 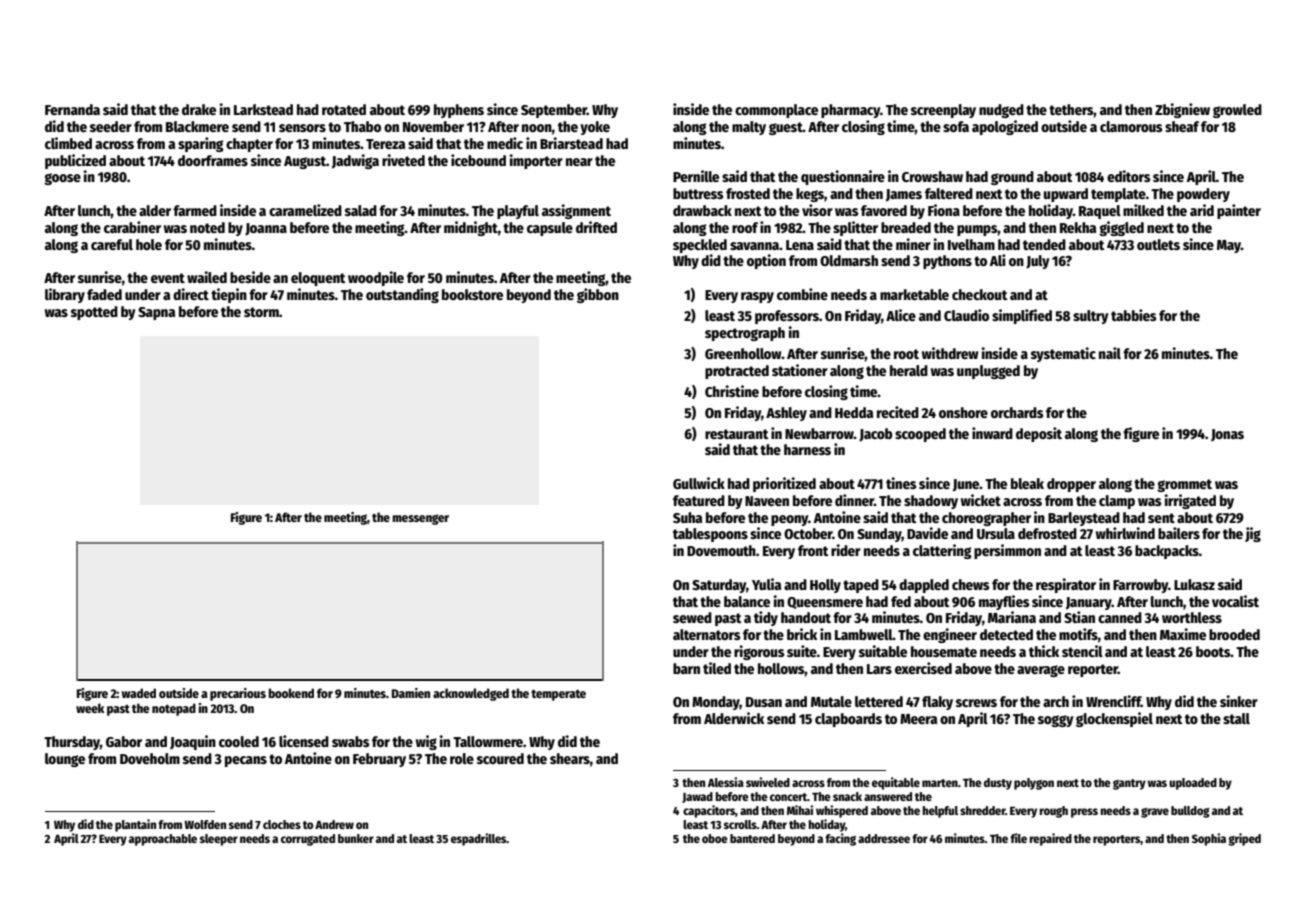 What do you see at coordinates (1066, 585) in the image?
I see `respirator` at bounding box center [1066, 585].
